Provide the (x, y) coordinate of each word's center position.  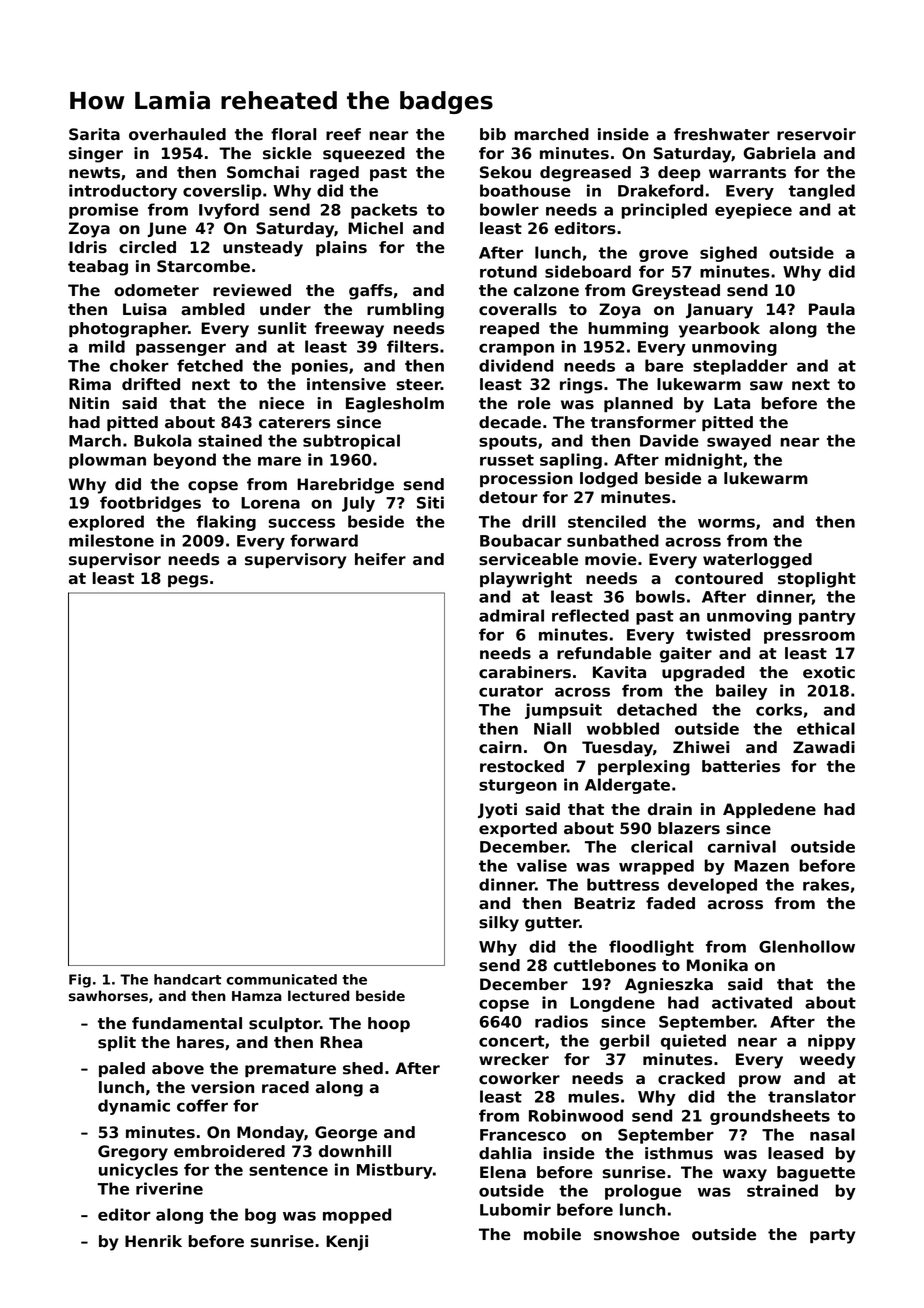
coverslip (222, 192)
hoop (389, 1024)
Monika (717, 965)
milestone (111, 540)
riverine (169, 1188)
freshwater (722, 134)
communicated (281, 979)
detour (508, 497)
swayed (739, 442)
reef (343, 134)
